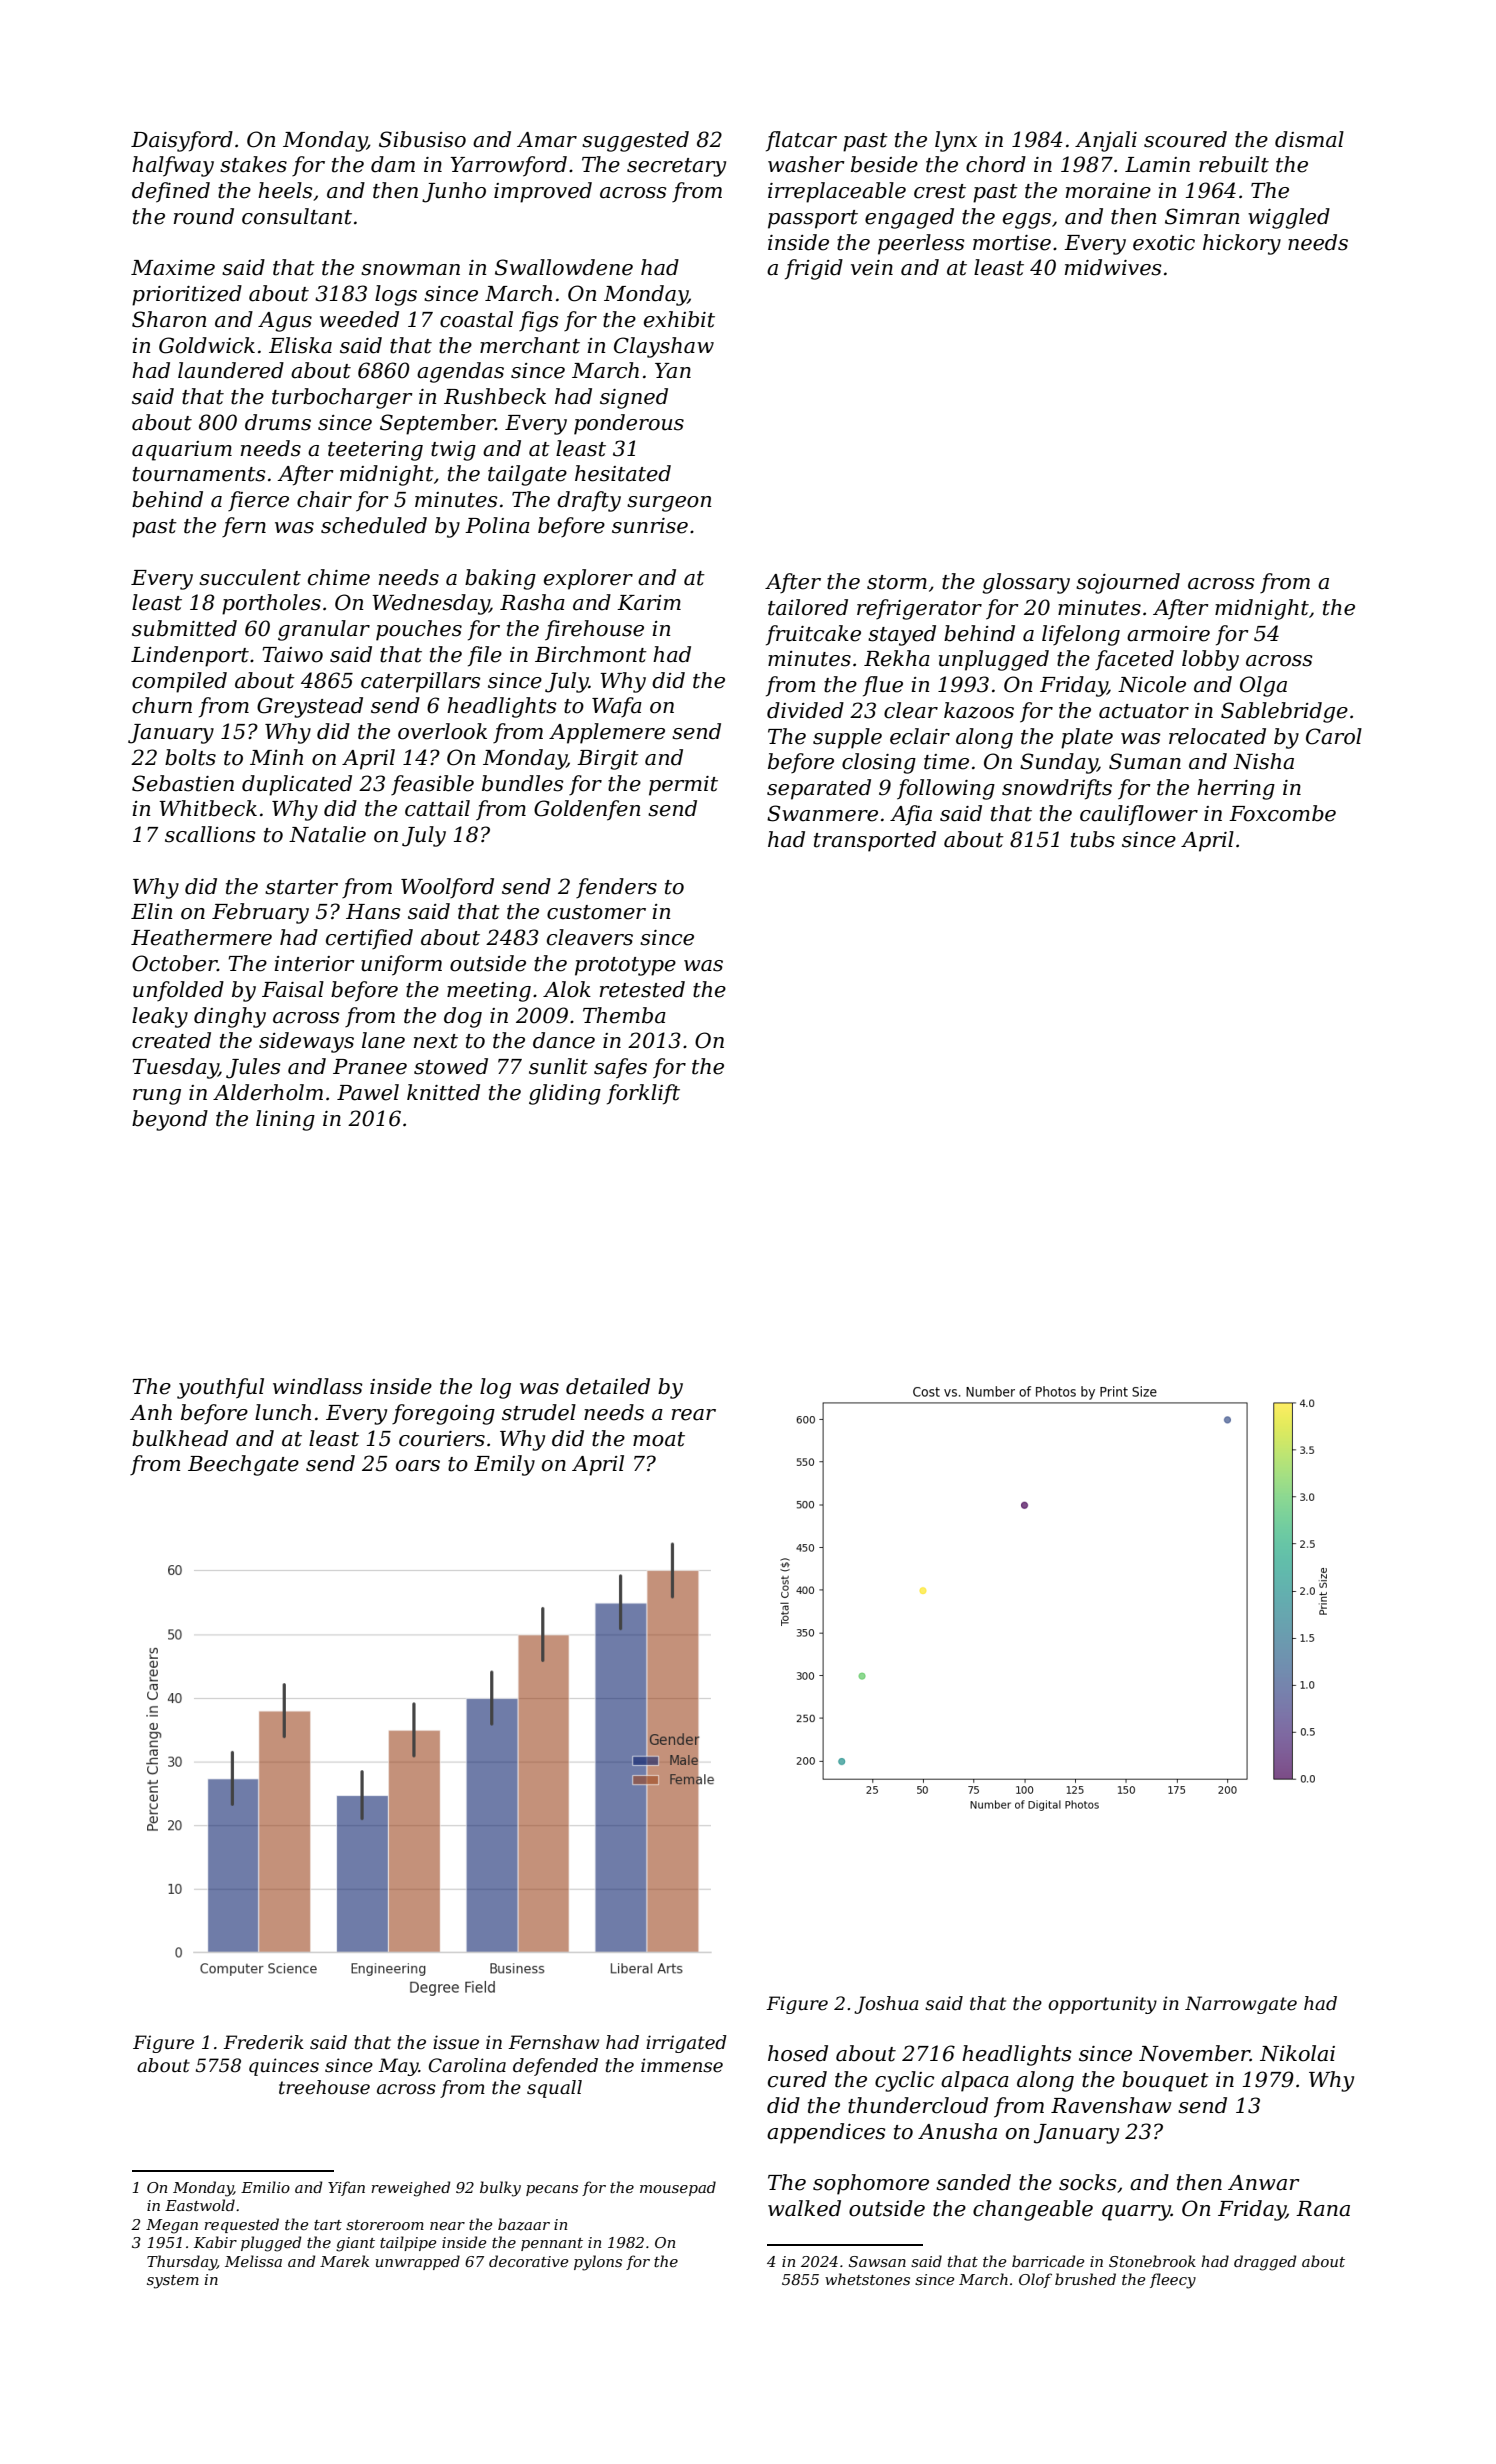 Image resolution: width=1496 pixels, height=2464 pixels. What do you see at coordinates (975, 2081) in the screenshot?
I see `alpaca` at bounding box center [975, 2081].
